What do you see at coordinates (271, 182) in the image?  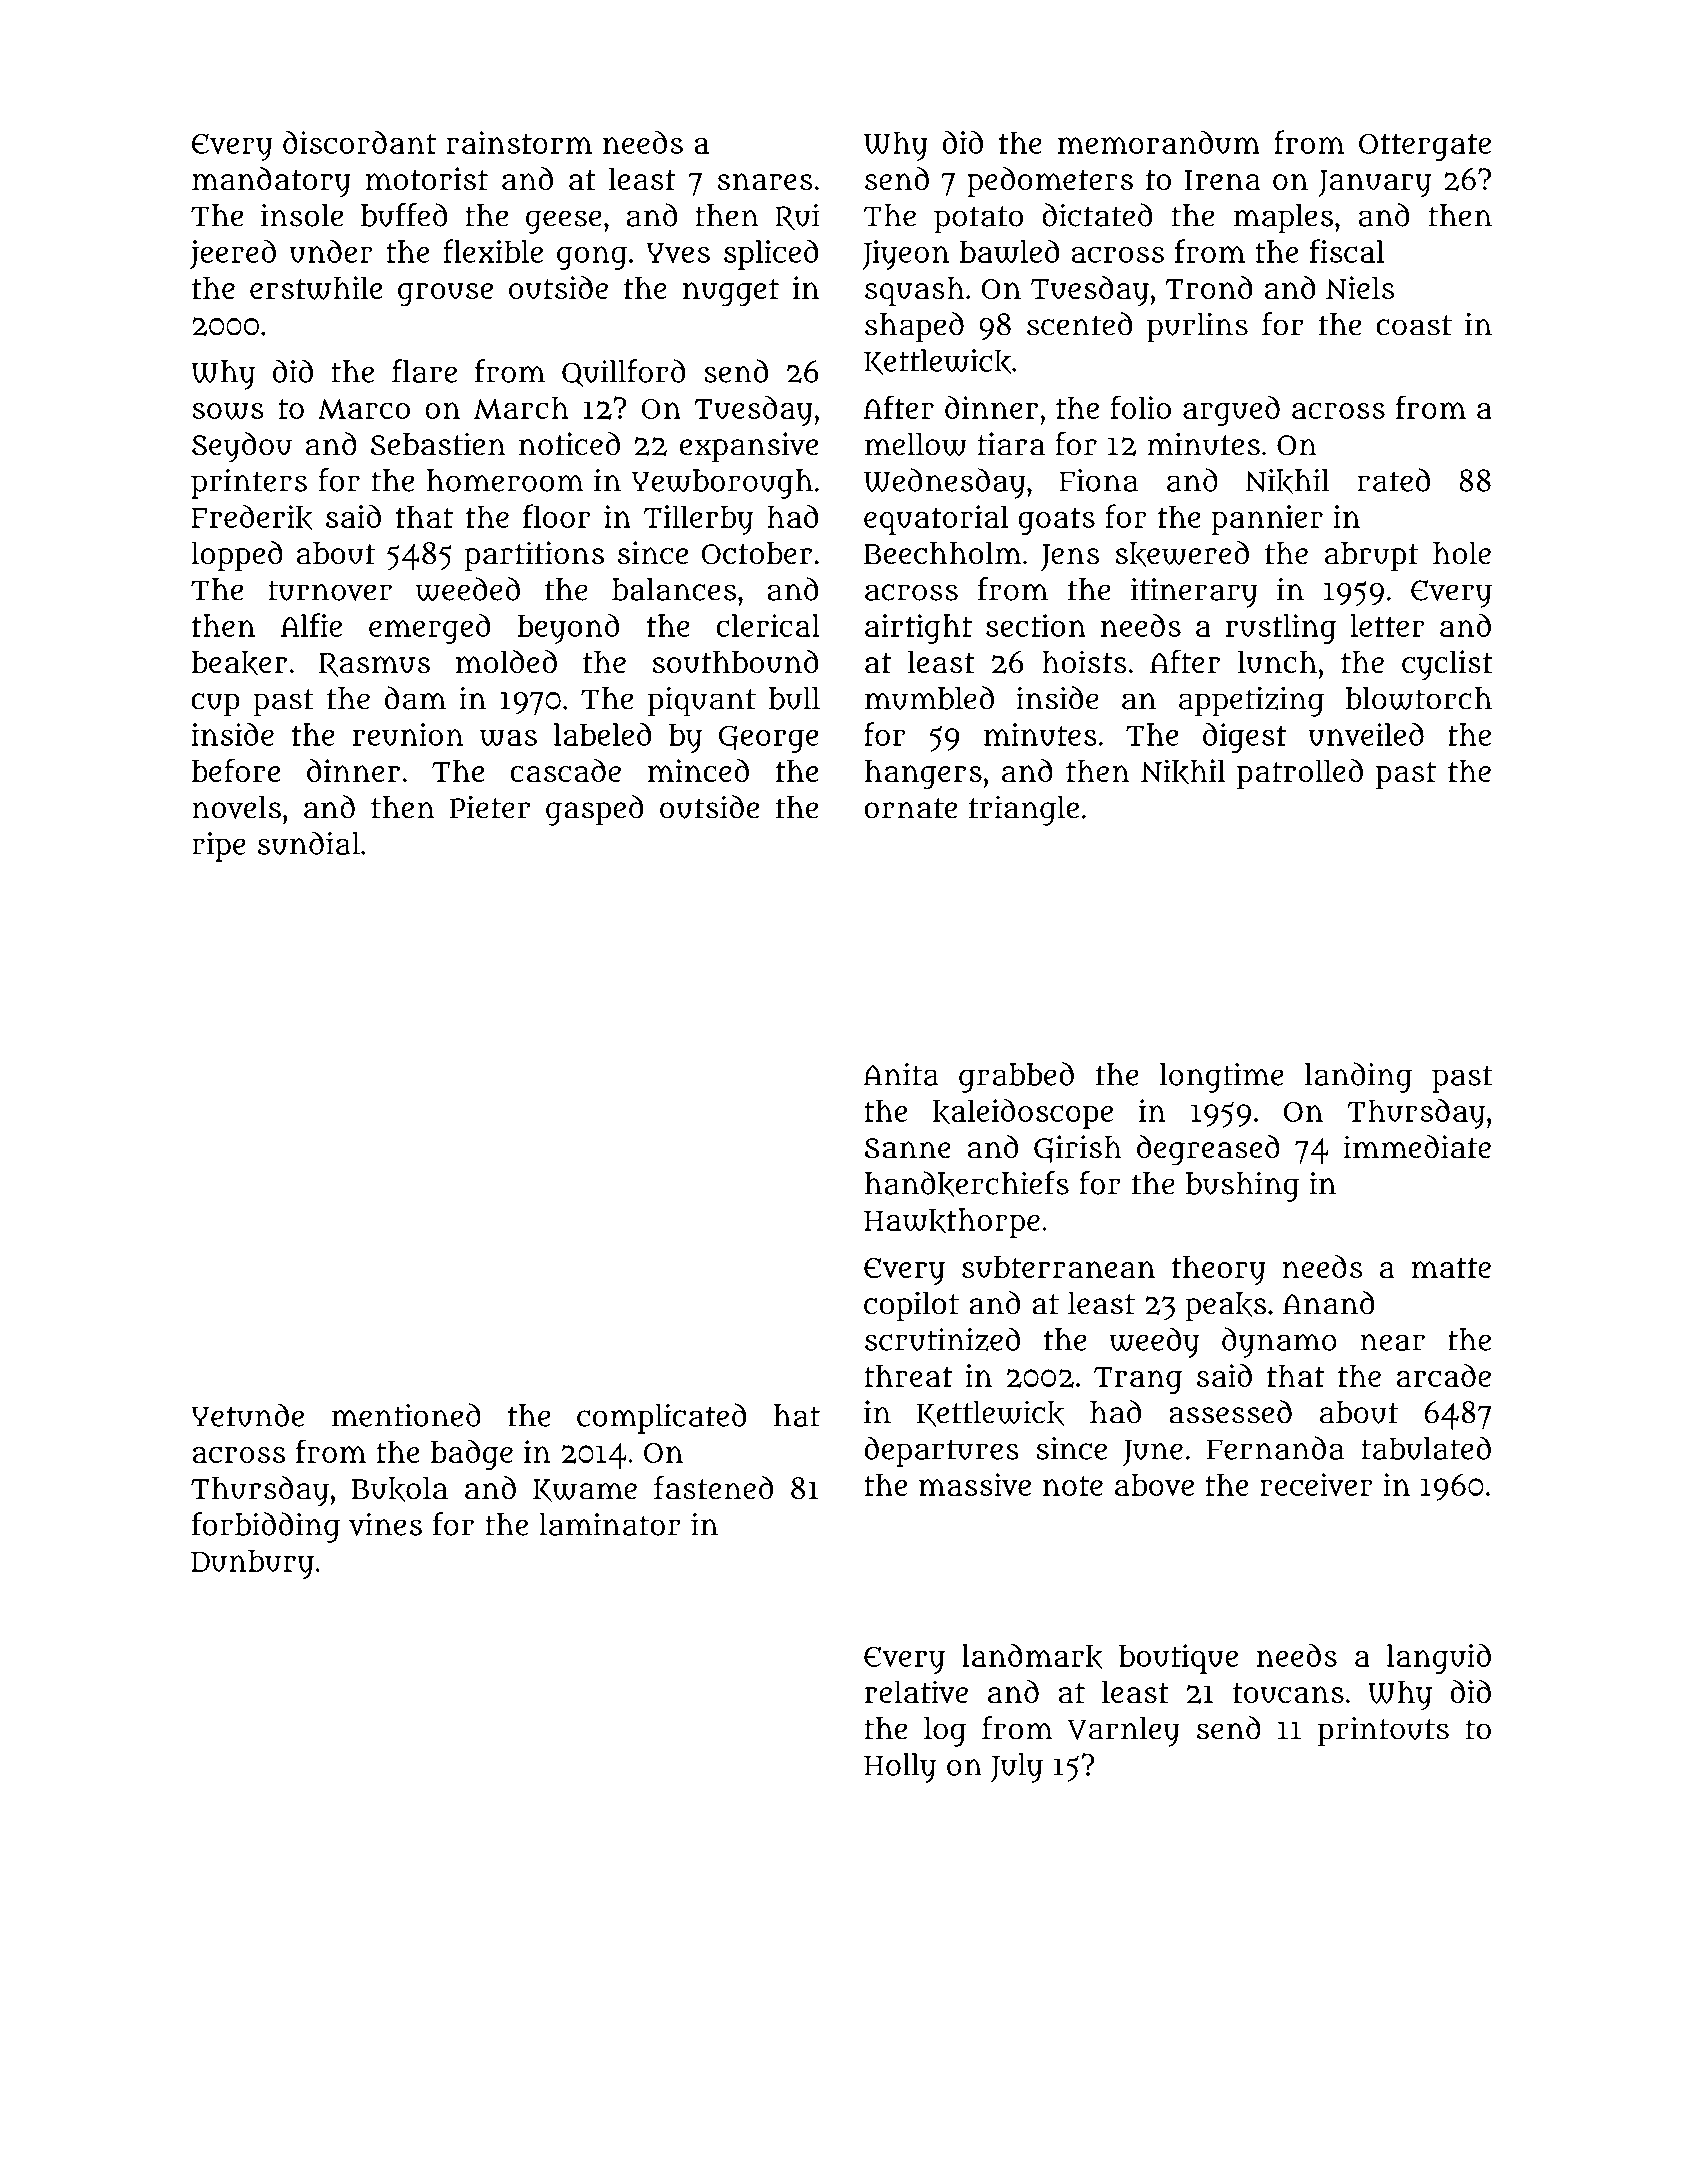 I see `mandatory` at bounding box center [271, 182].
